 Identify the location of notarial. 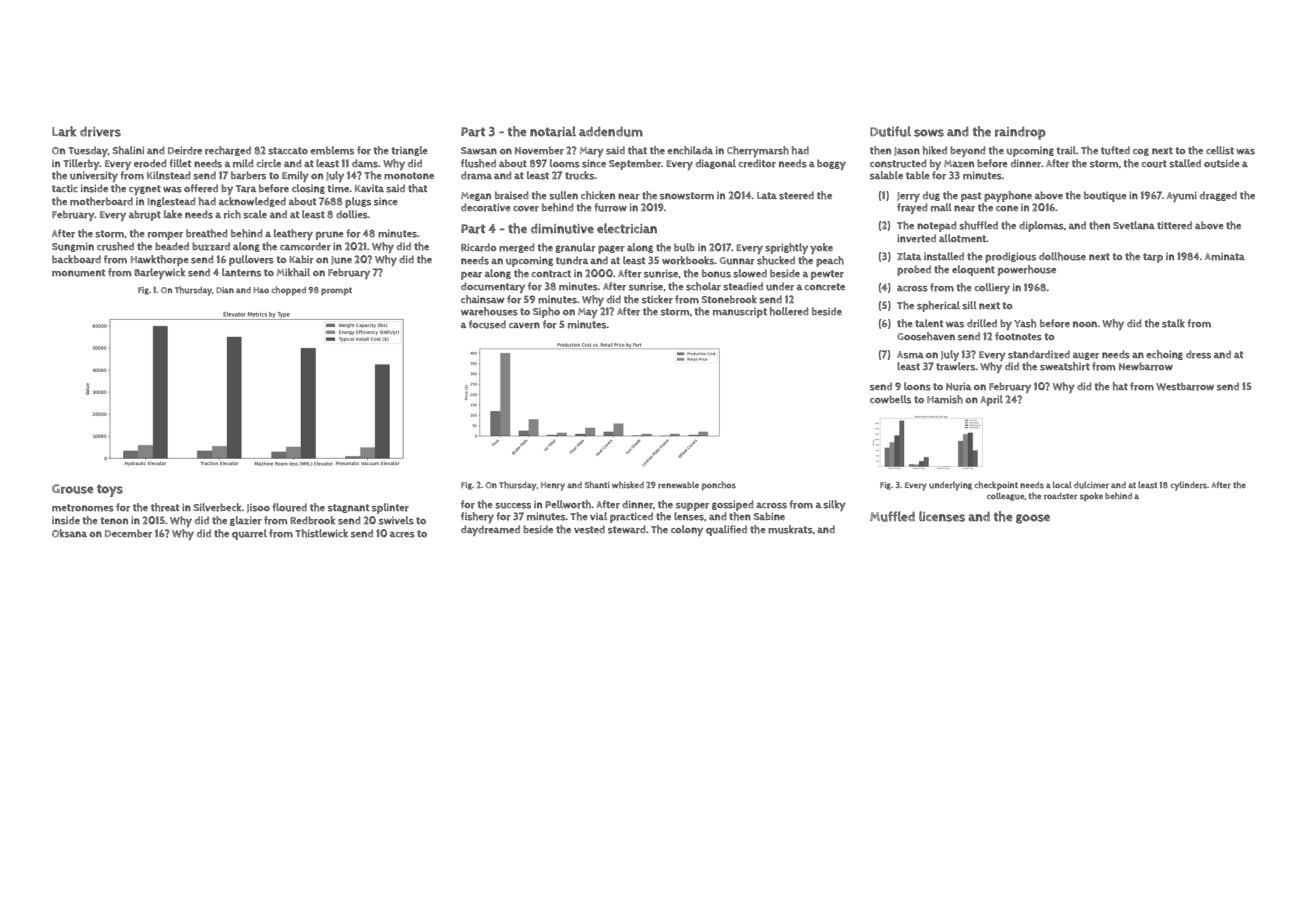
(553, 131).
